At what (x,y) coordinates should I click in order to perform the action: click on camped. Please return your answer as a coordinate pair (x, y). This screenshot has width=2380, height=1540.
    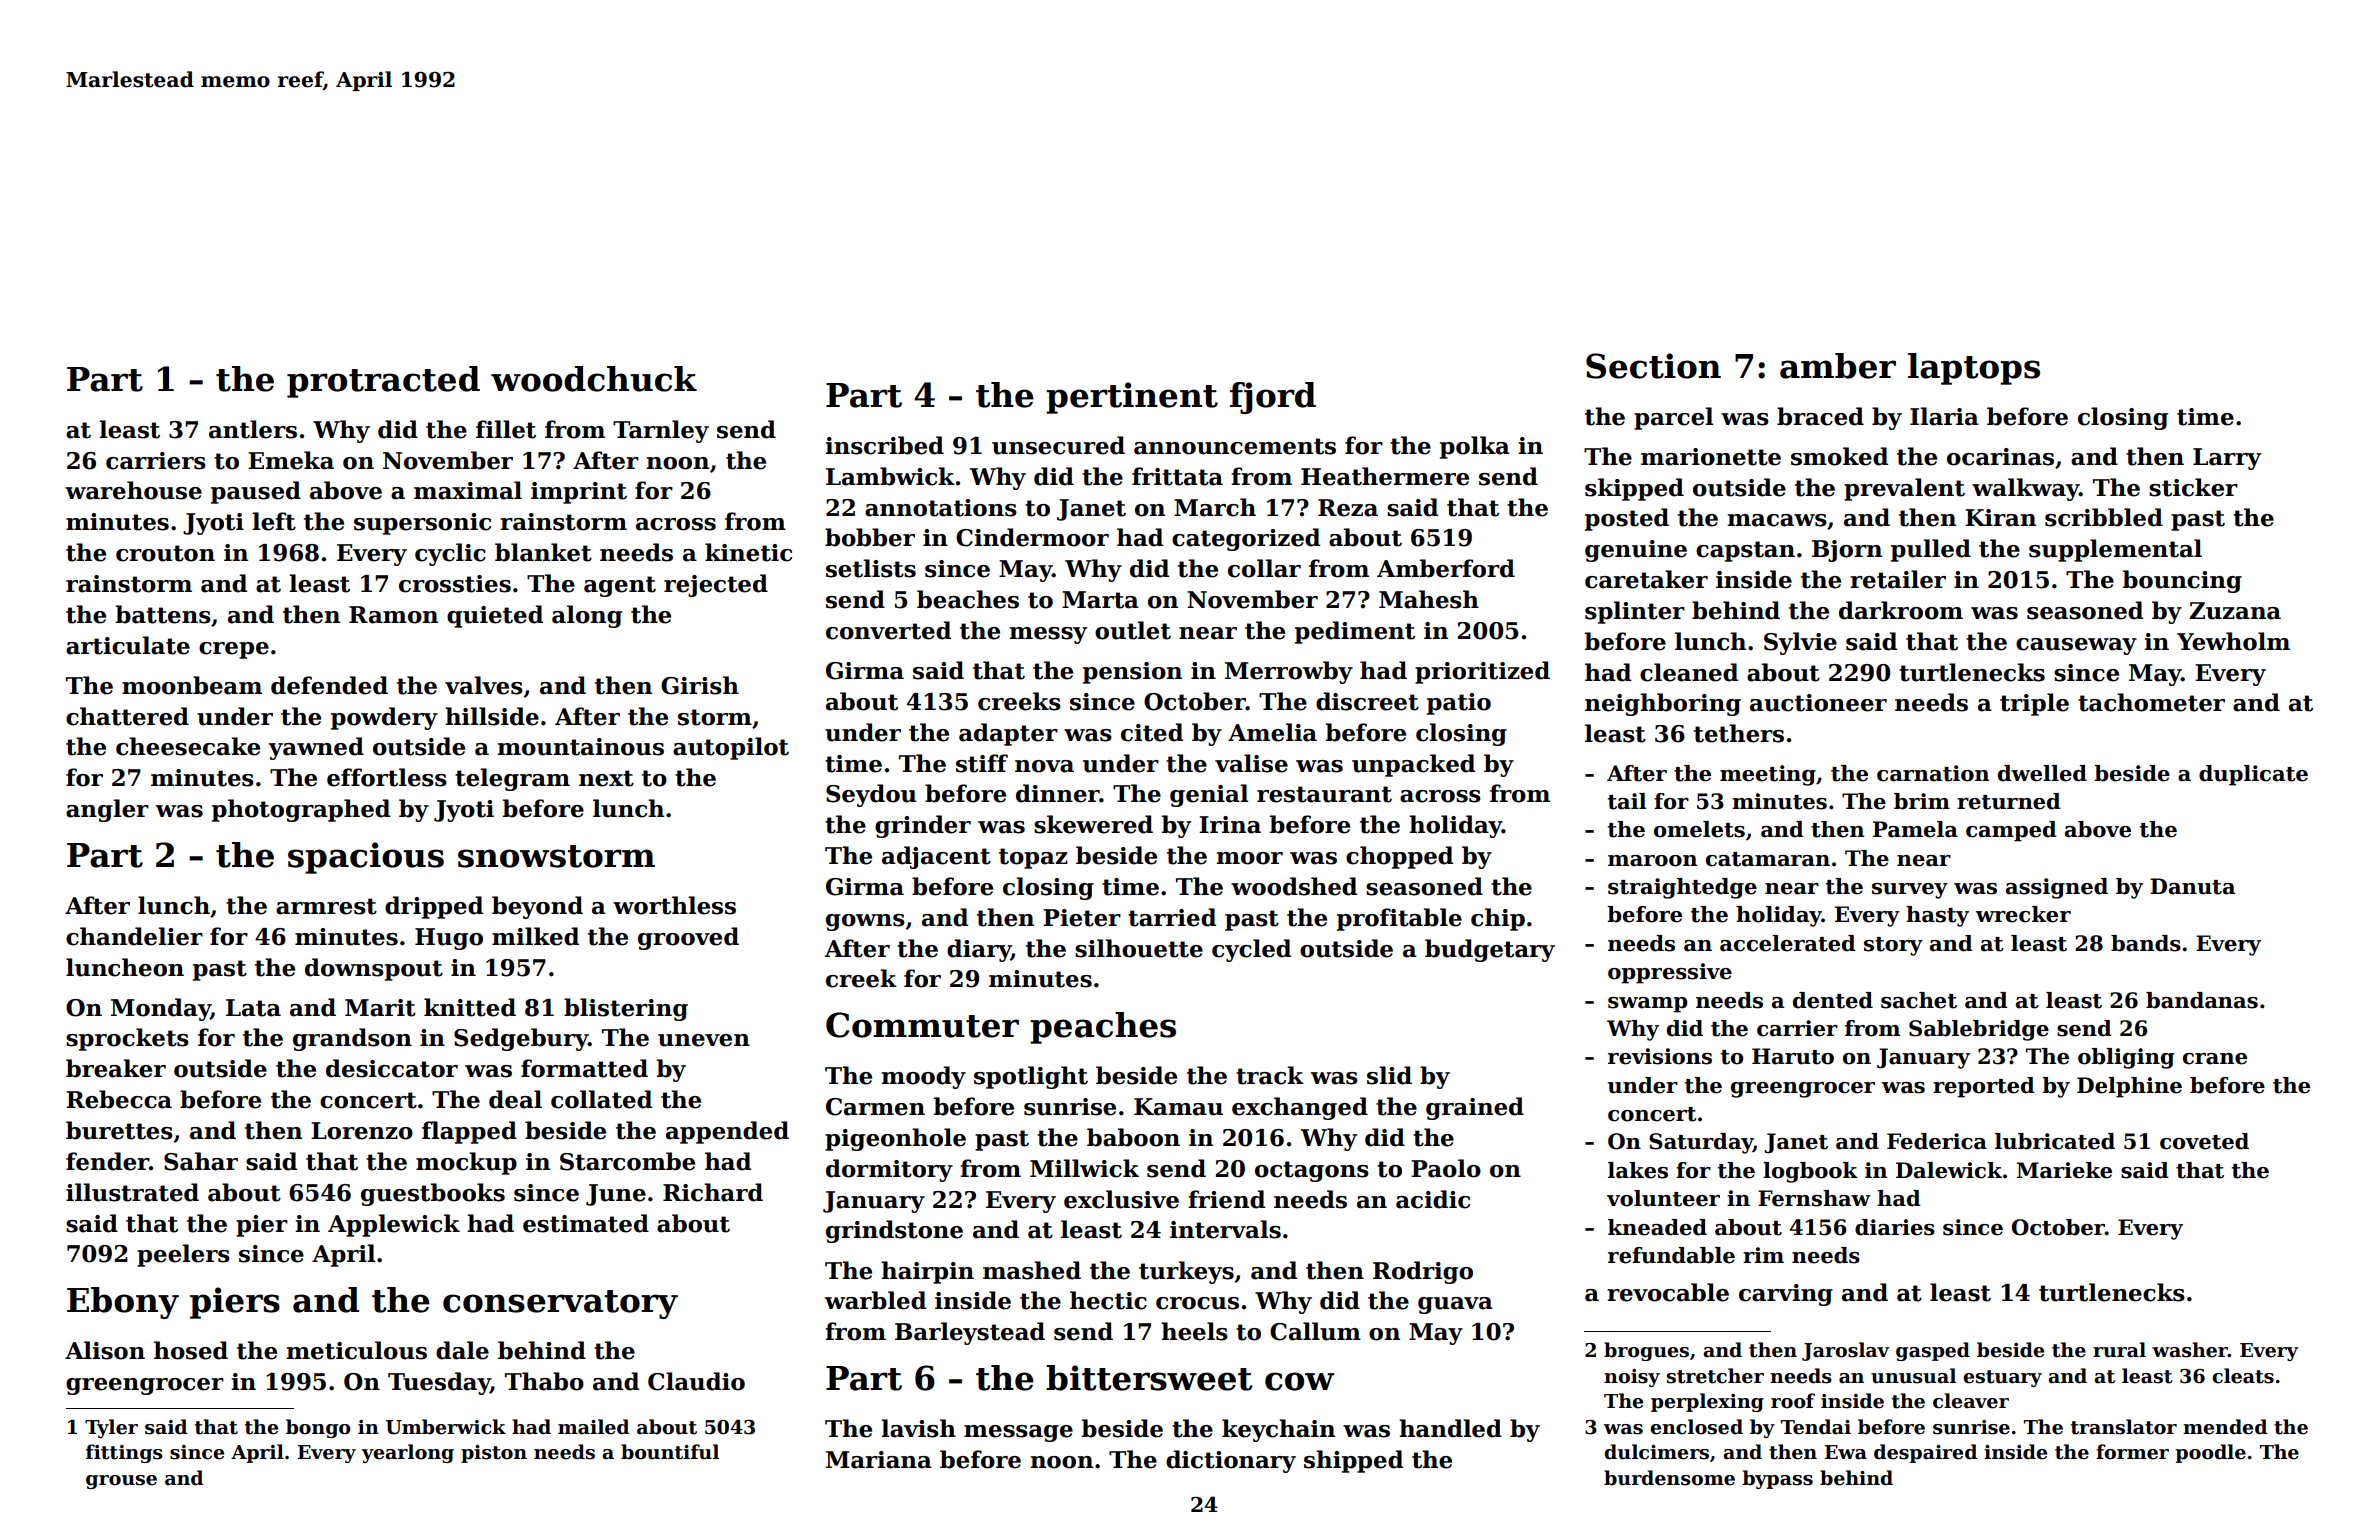
    Looking at the image, I should click on (2011, 831).
